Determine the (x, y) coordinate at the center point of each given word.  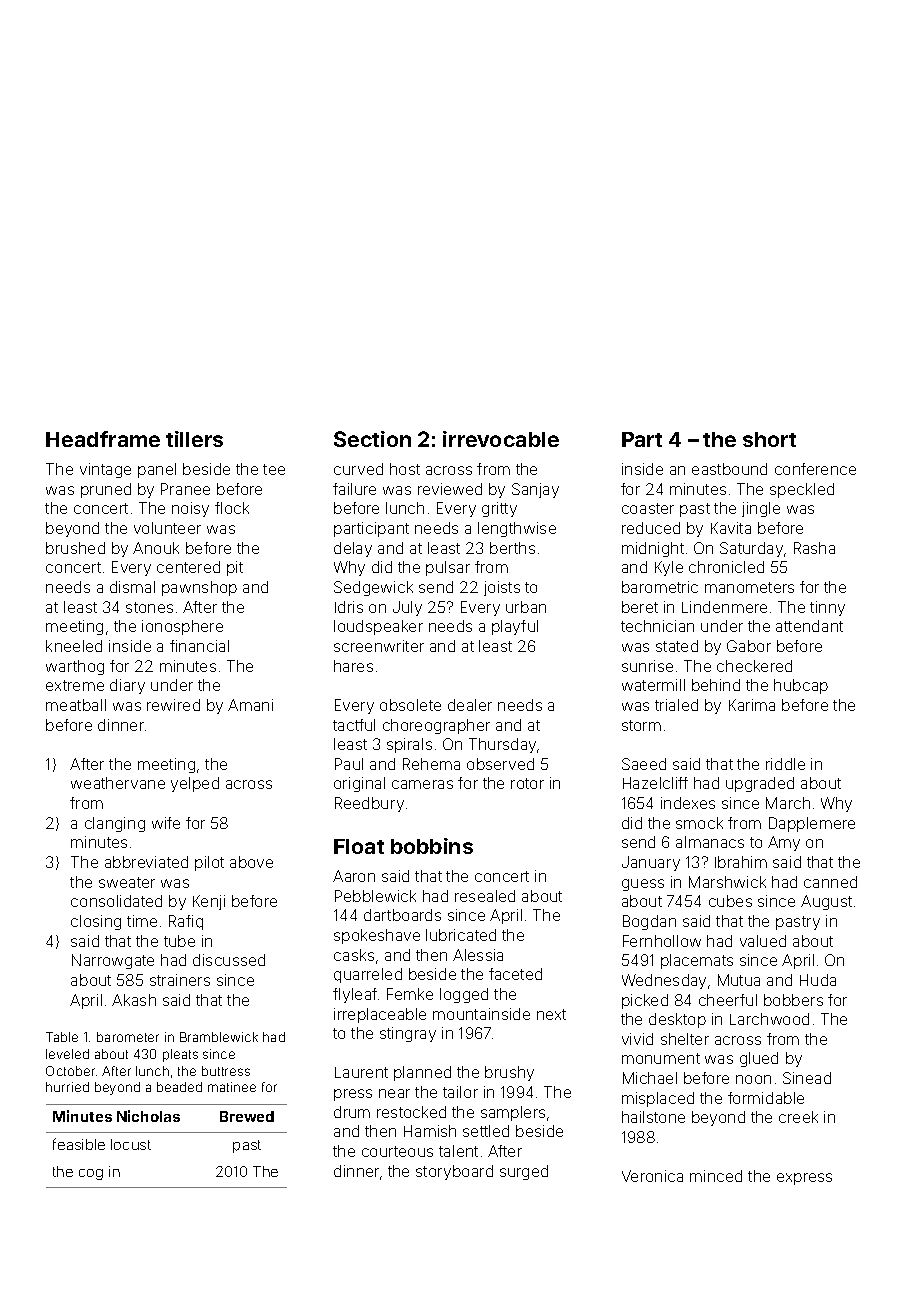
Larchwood (769, 1019)
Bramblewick (219, 1037)
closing (96, 922)
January (651, 863)
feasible (79, 1144)
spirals (409, 745)
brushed (75, 548)
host (405, 469)
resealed (485, 896)
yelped (195, 784)
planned (422, 1073)
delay (353, 549)
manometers (749, 587)
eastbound (729, 469)
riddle (785, 764)
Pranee (185, 489)
